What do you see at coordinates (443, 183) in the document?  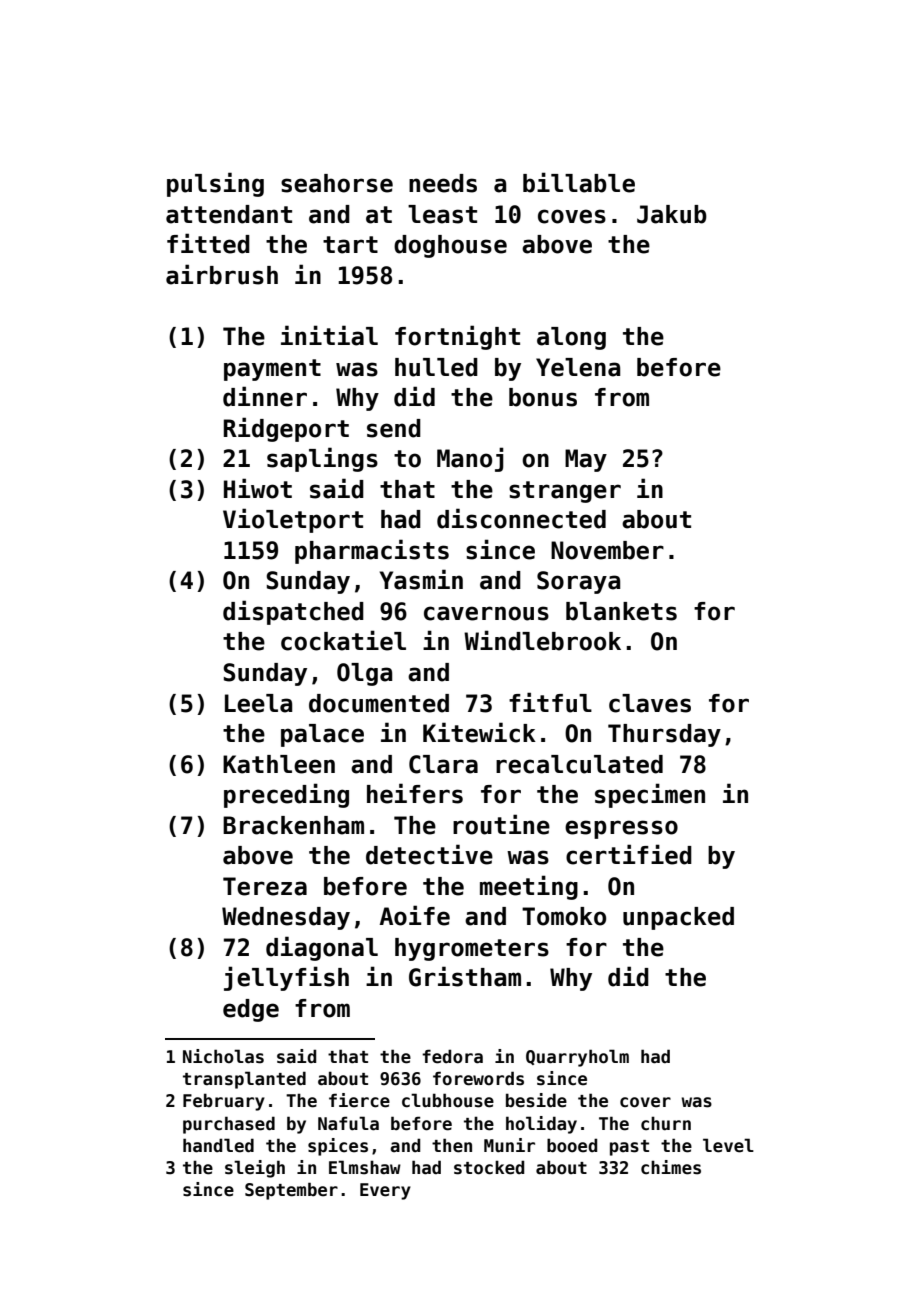 I see `needs` at bounding box center [443, 183].
